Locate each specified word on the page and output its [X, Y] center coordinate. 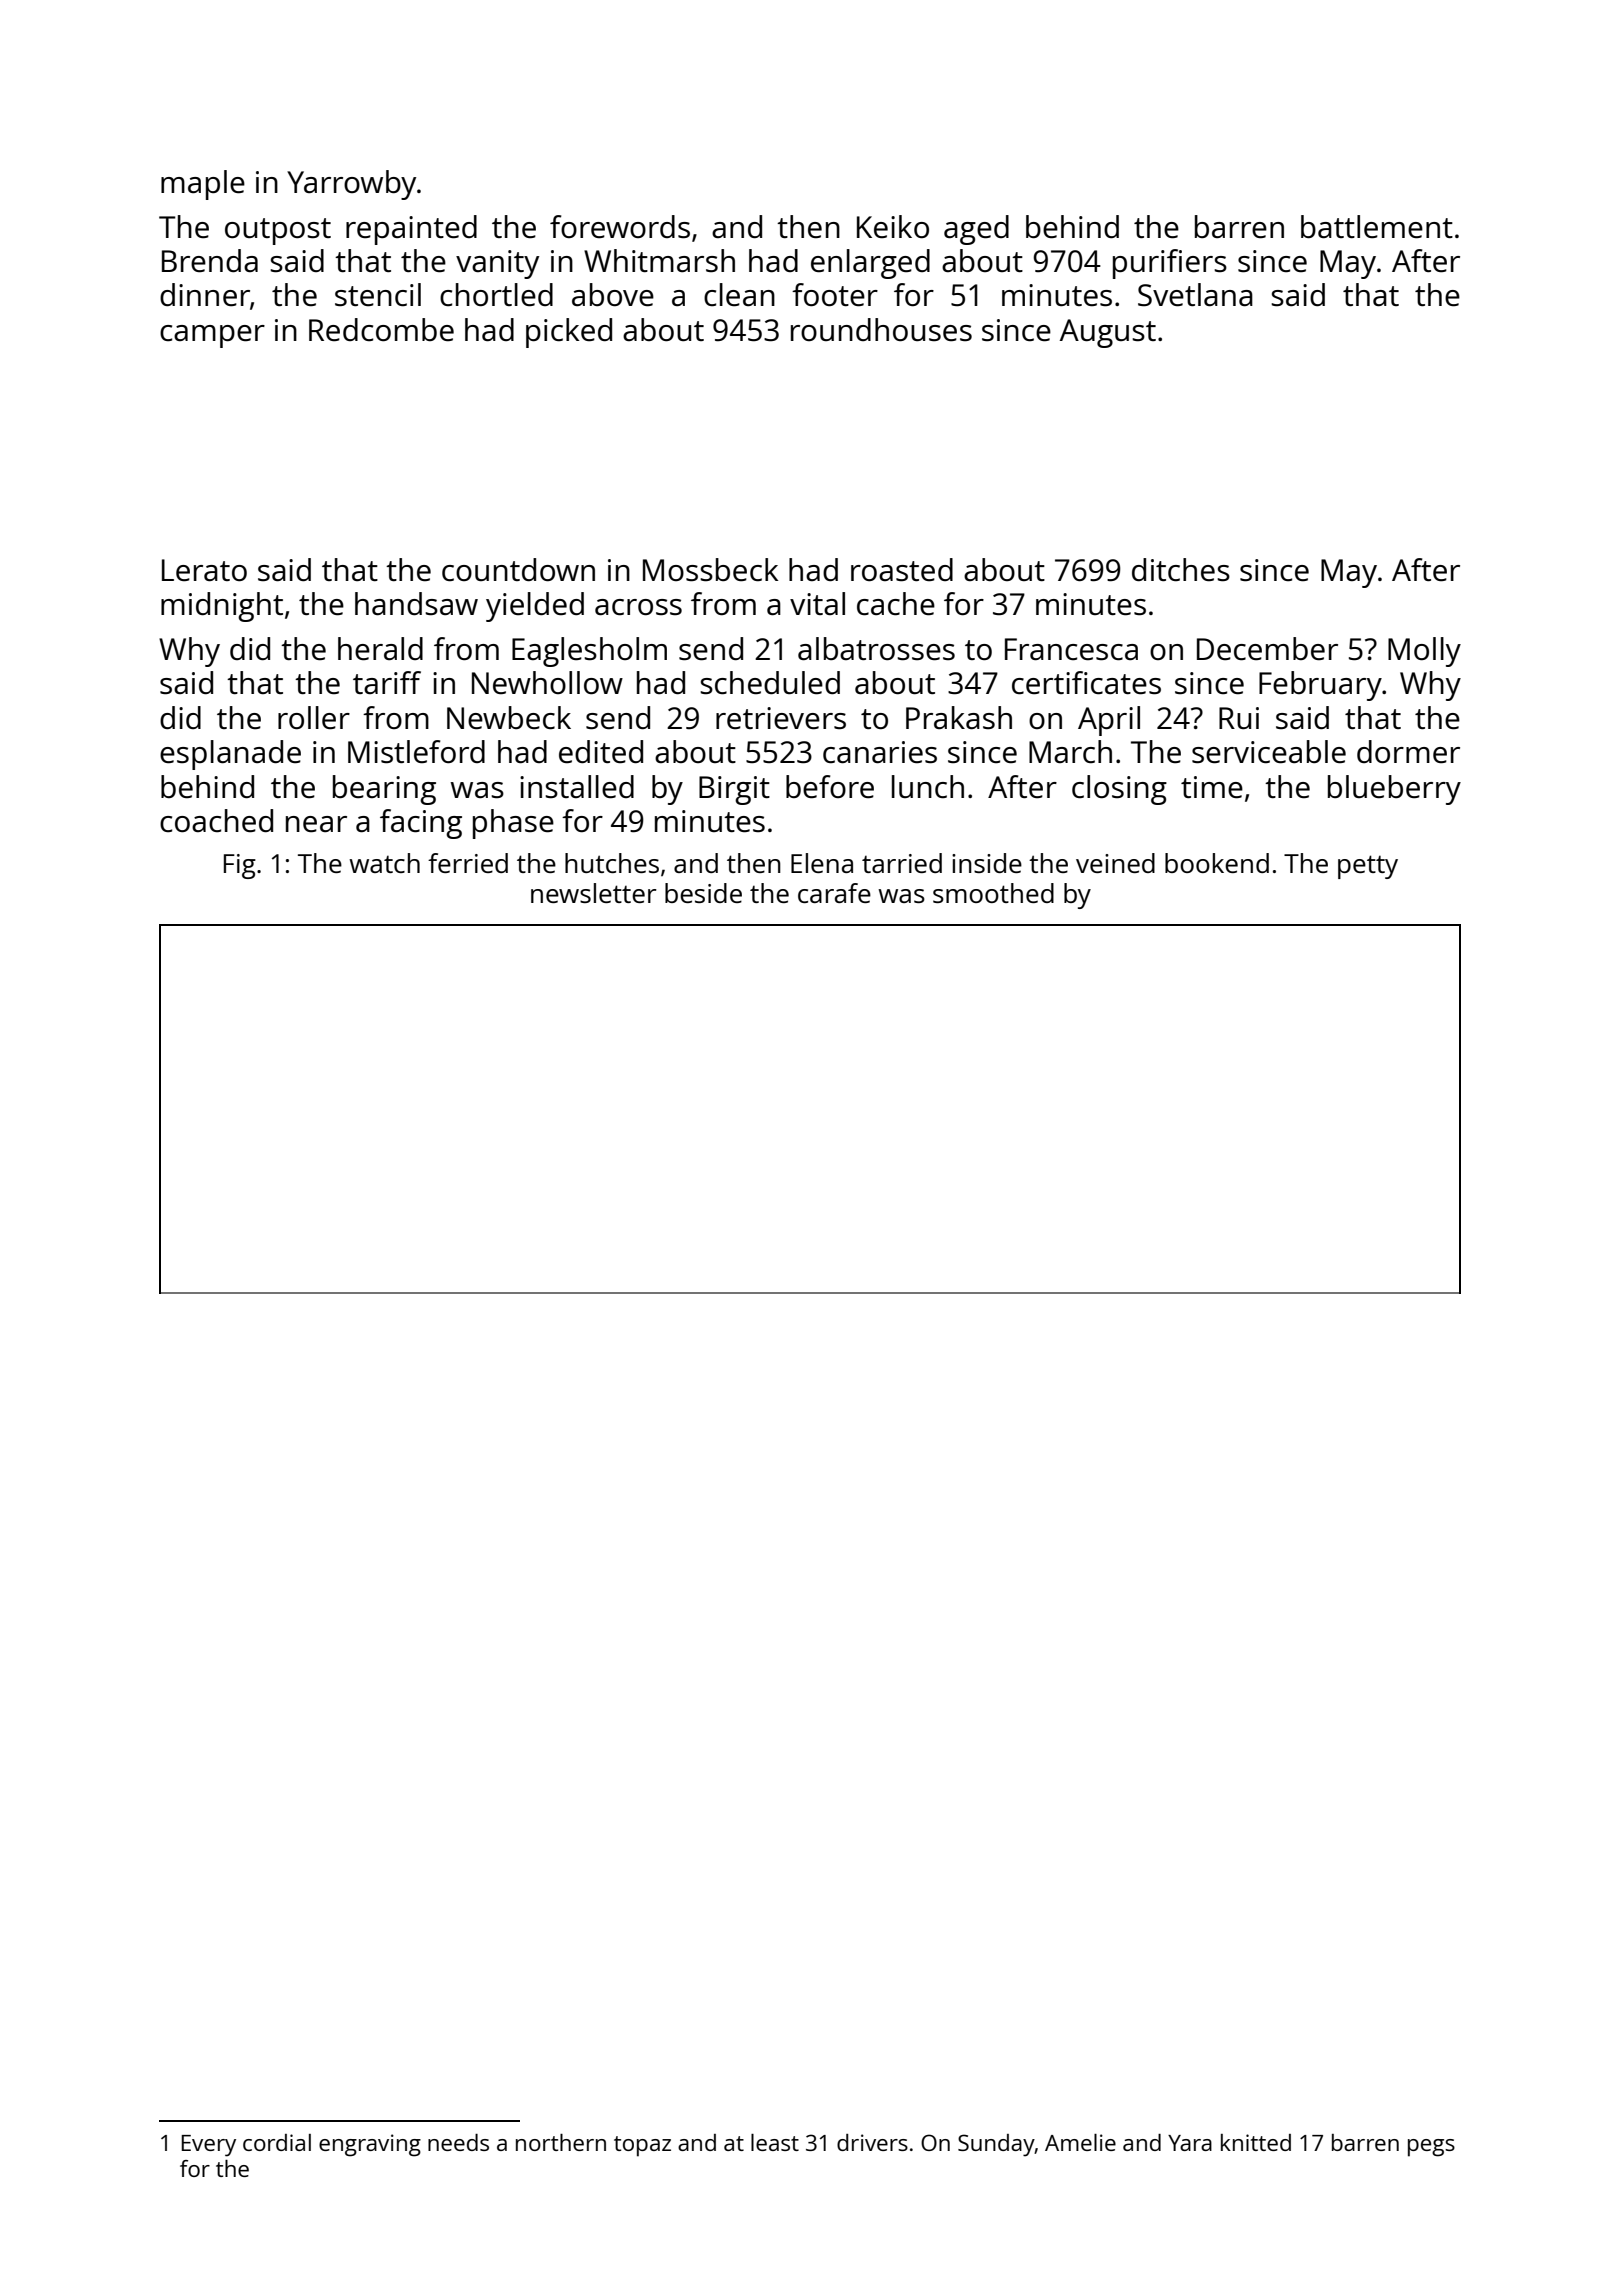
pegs [1431, 2148]
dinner [205, 295]
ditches [1181, 570]
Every [209, 2146]
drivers [872, 2142]
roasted [902, 570]
